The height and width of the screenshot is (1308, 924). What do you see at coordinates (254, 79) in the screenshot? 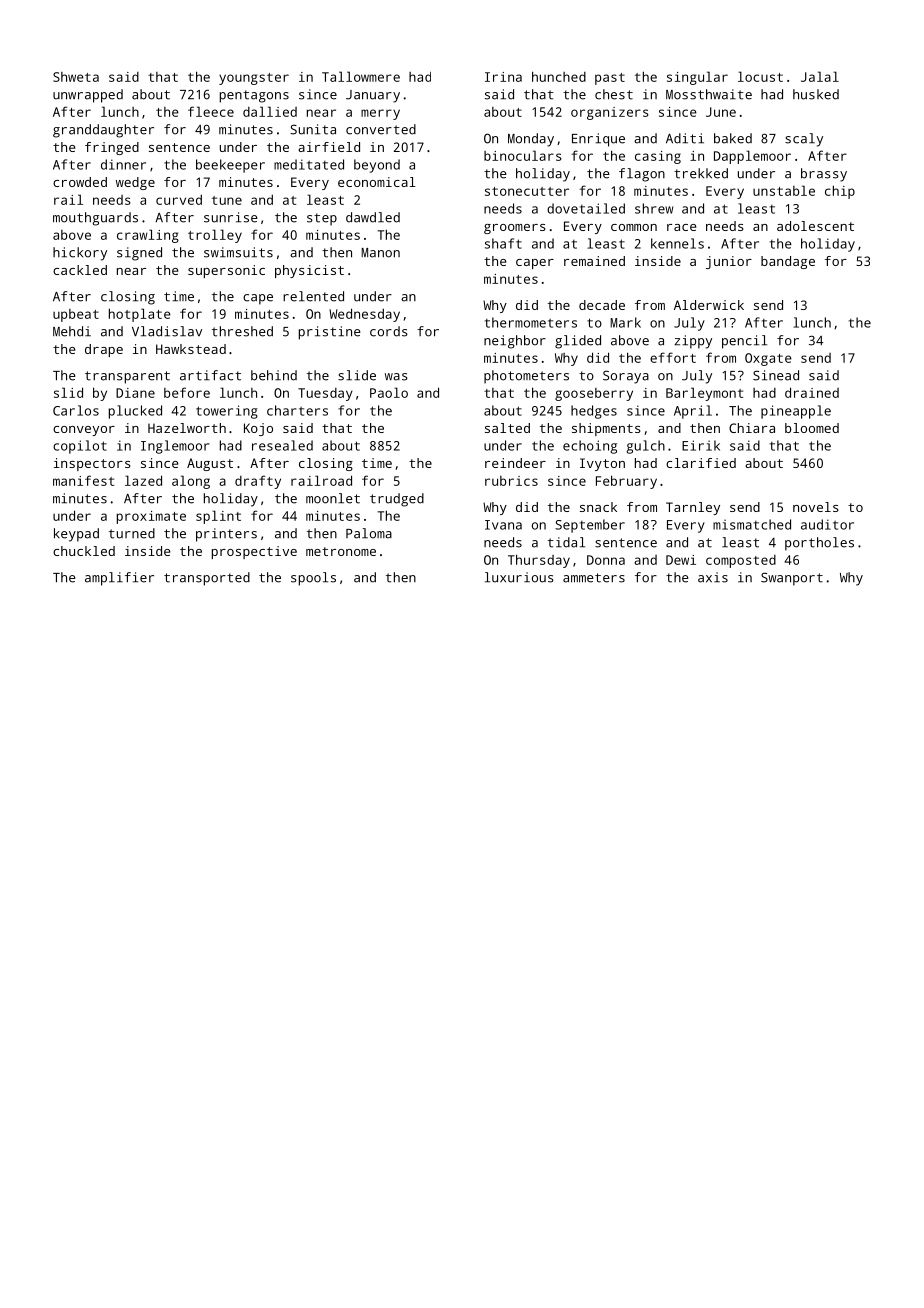
I see `youngster` at bounding box center [254, 79].
